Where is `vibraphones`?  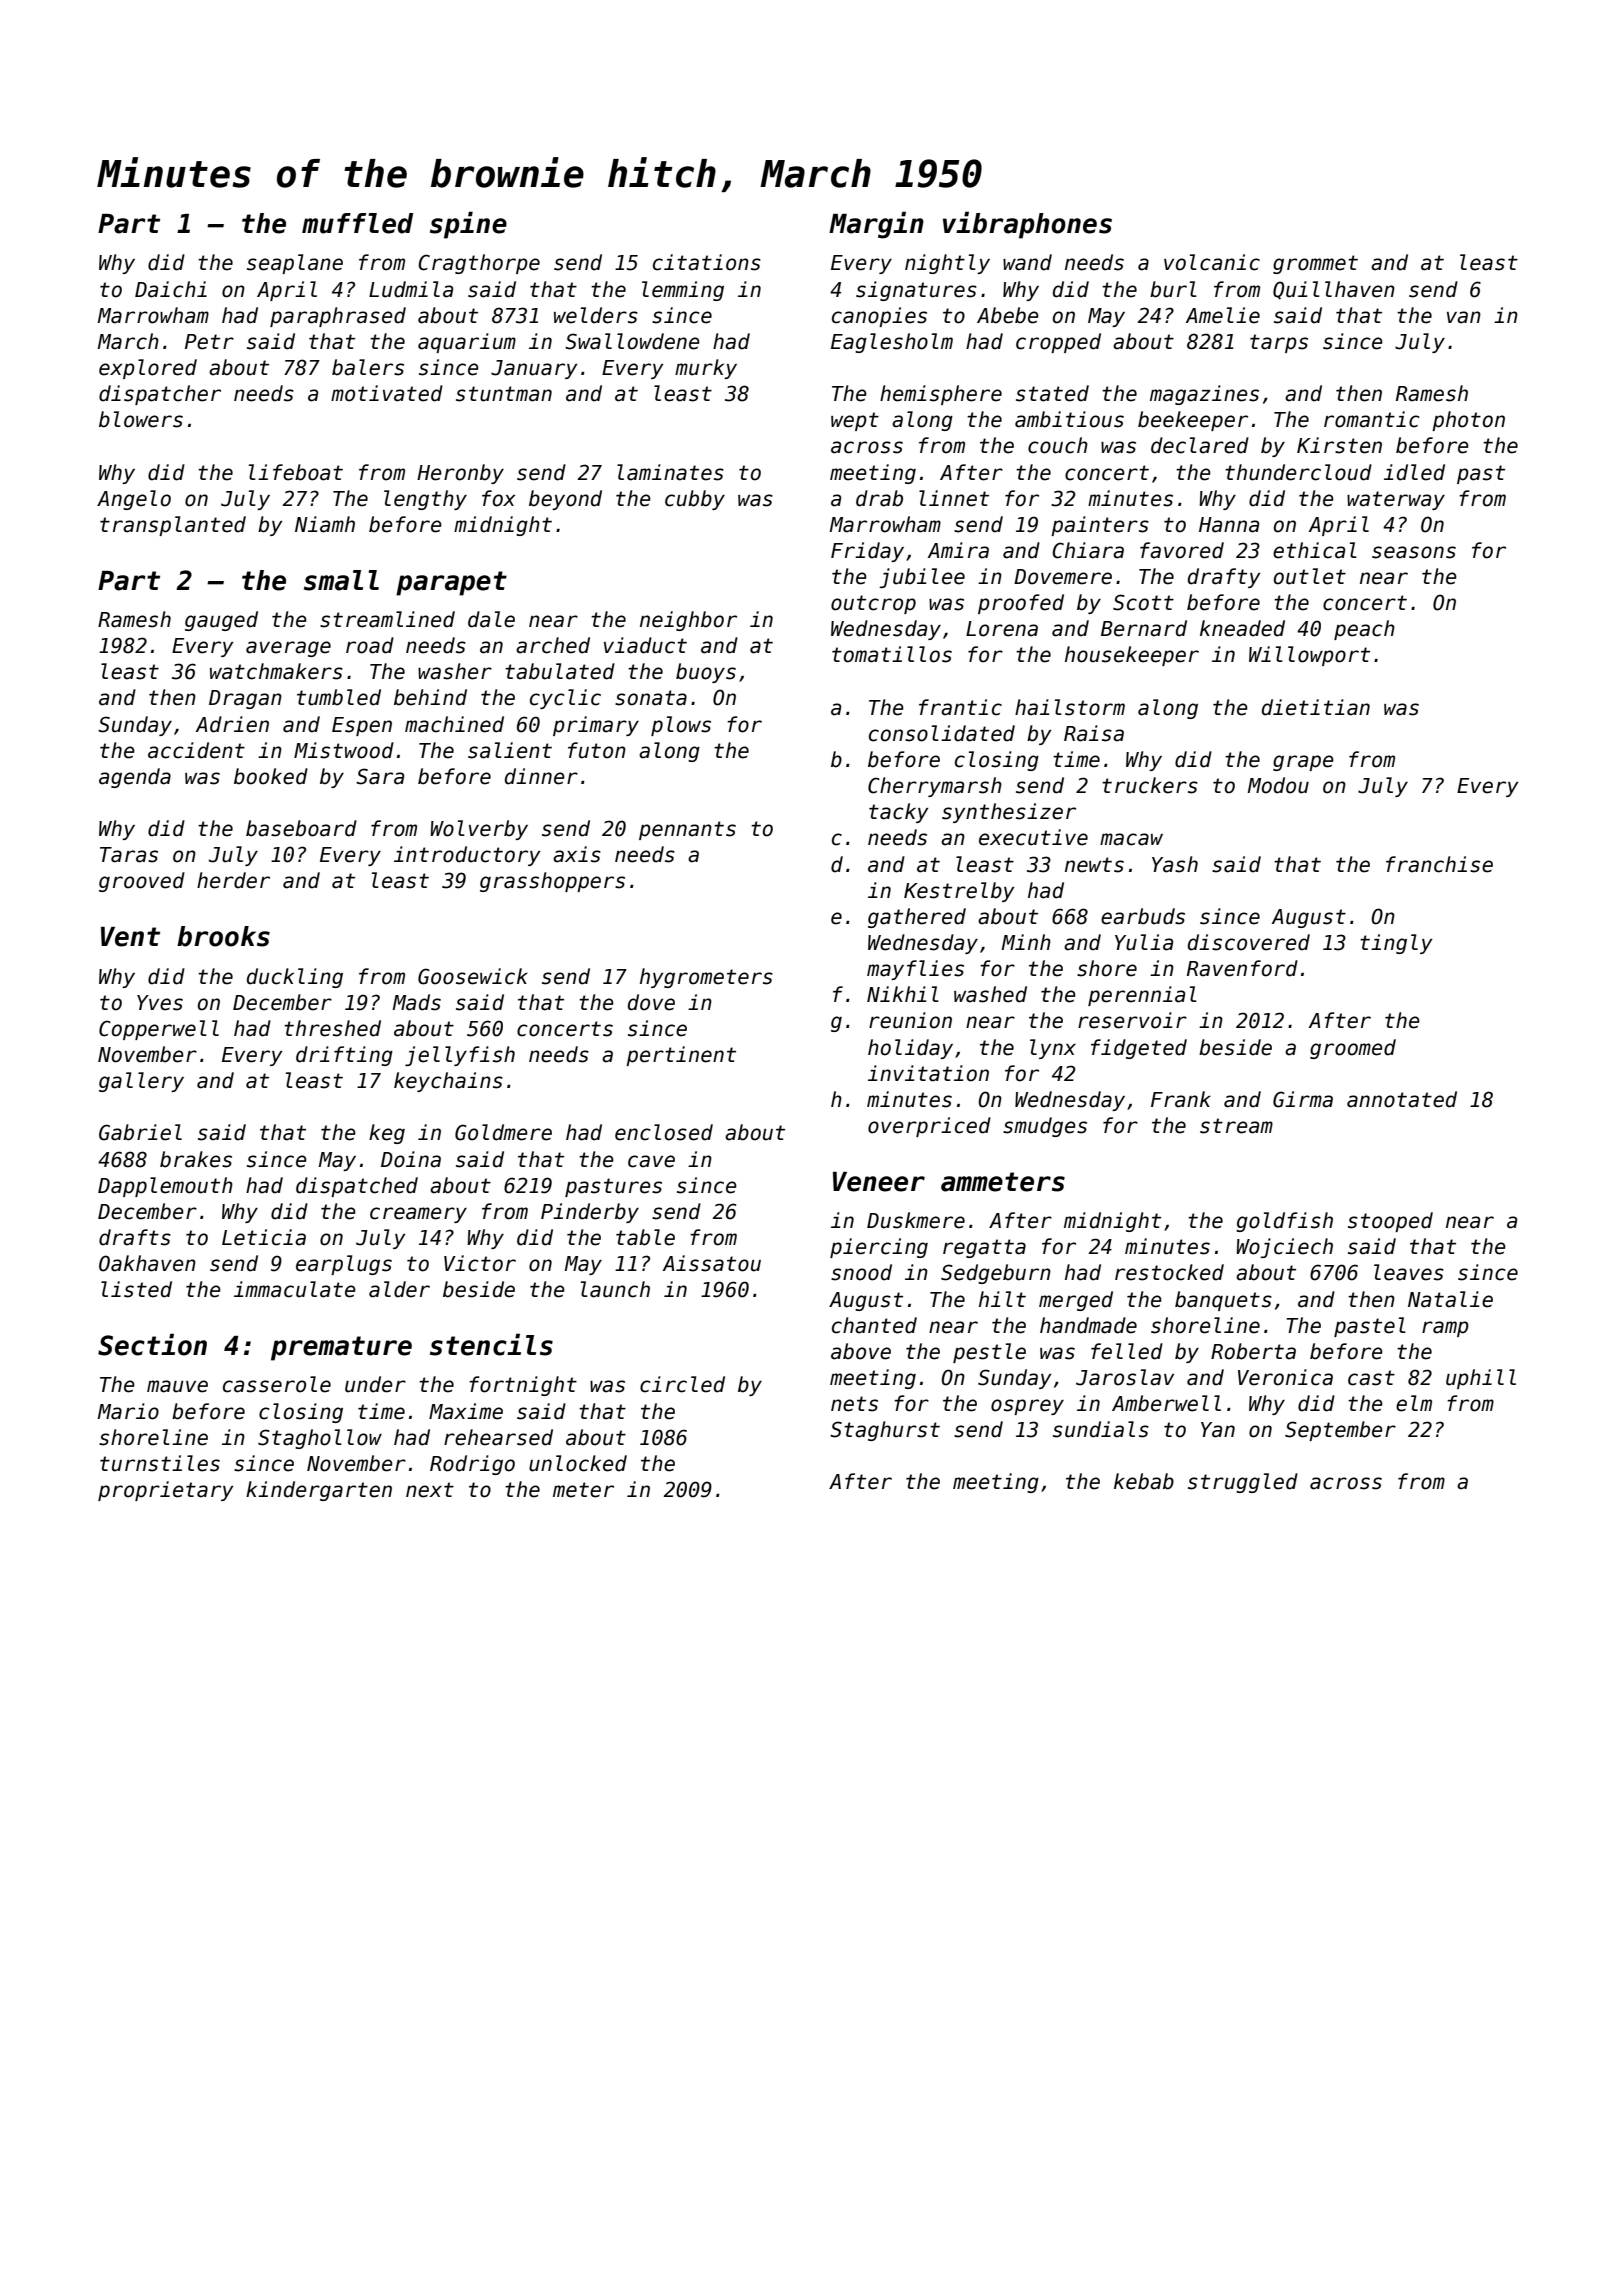
vibraphones is located at coordinates (1027, 225).
